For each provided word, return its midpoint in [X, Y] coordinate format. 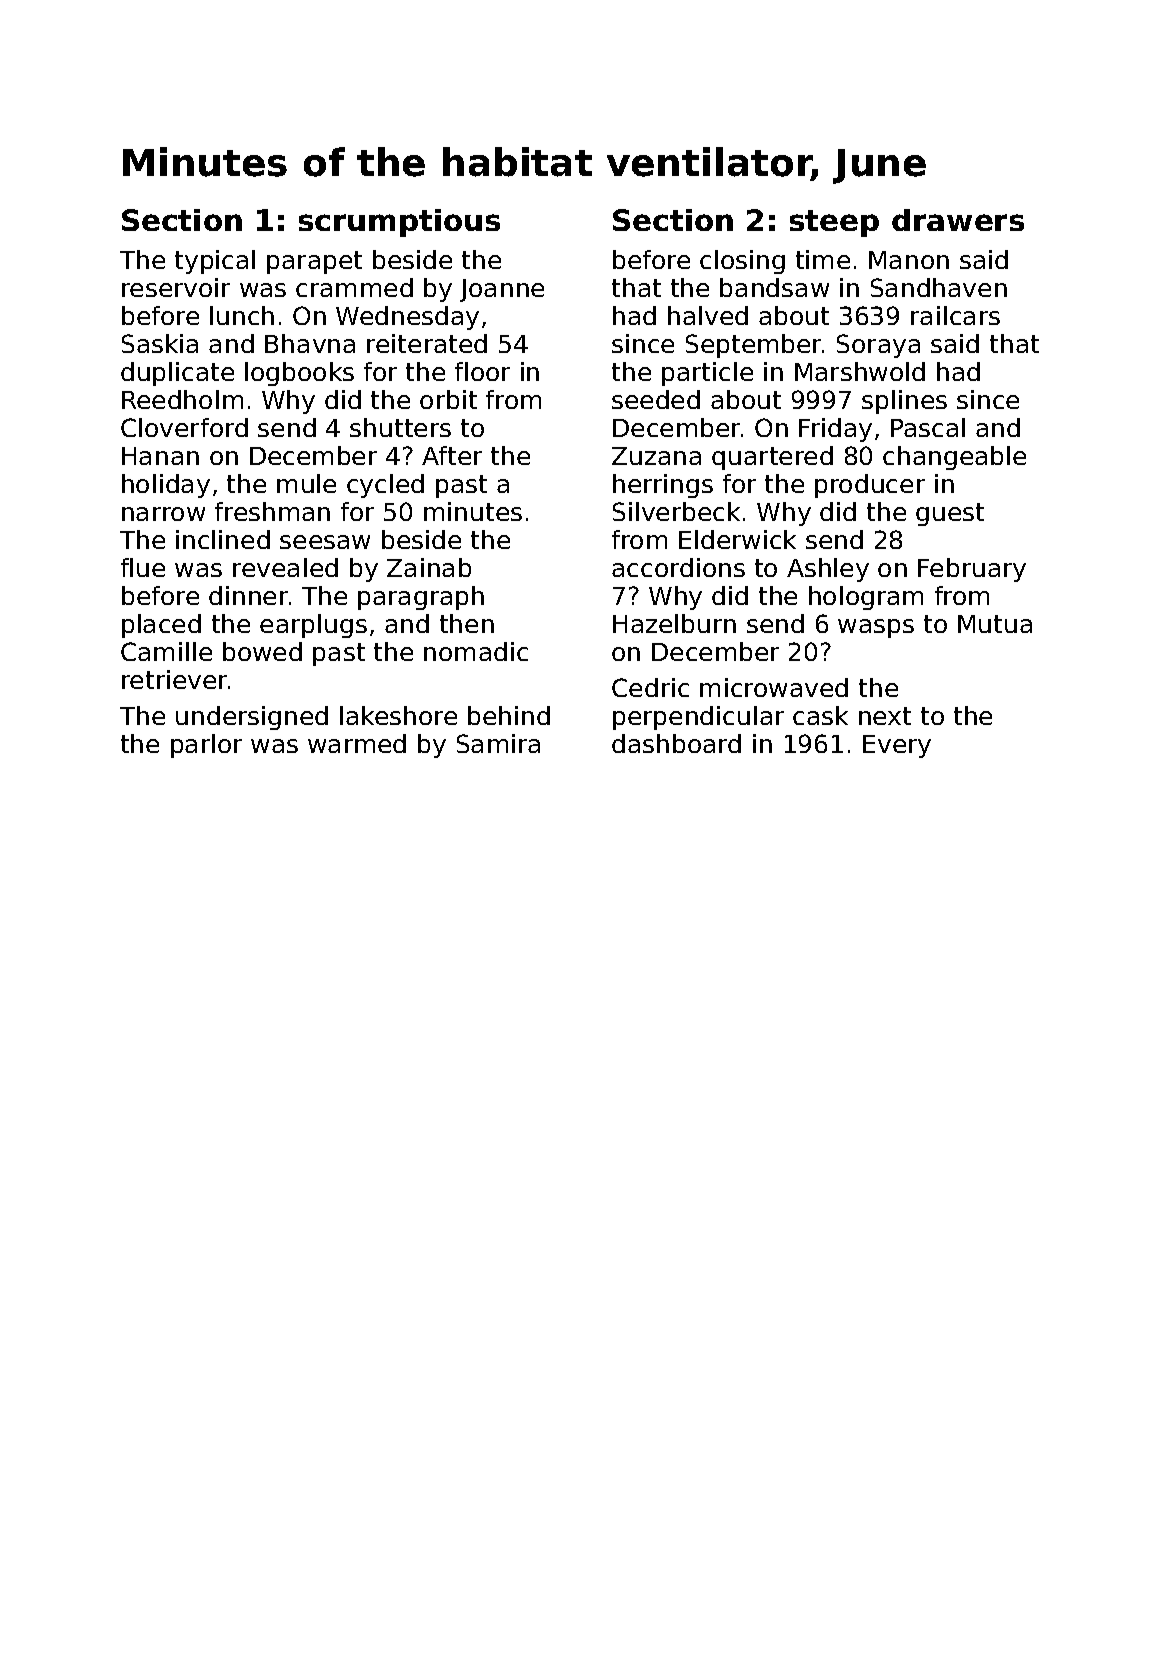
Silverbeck [676, 511]
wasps [876, 628]
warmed [357, 743]
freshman [272, 511]
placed [161, 626]
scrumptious [399, 223]
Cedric [650, 687]
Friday [835, 430]
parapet [314, 262]
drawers [958, 220]
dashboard [676, 743]
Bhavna [310, 343]
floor [482, 371]
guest [950, 514]
